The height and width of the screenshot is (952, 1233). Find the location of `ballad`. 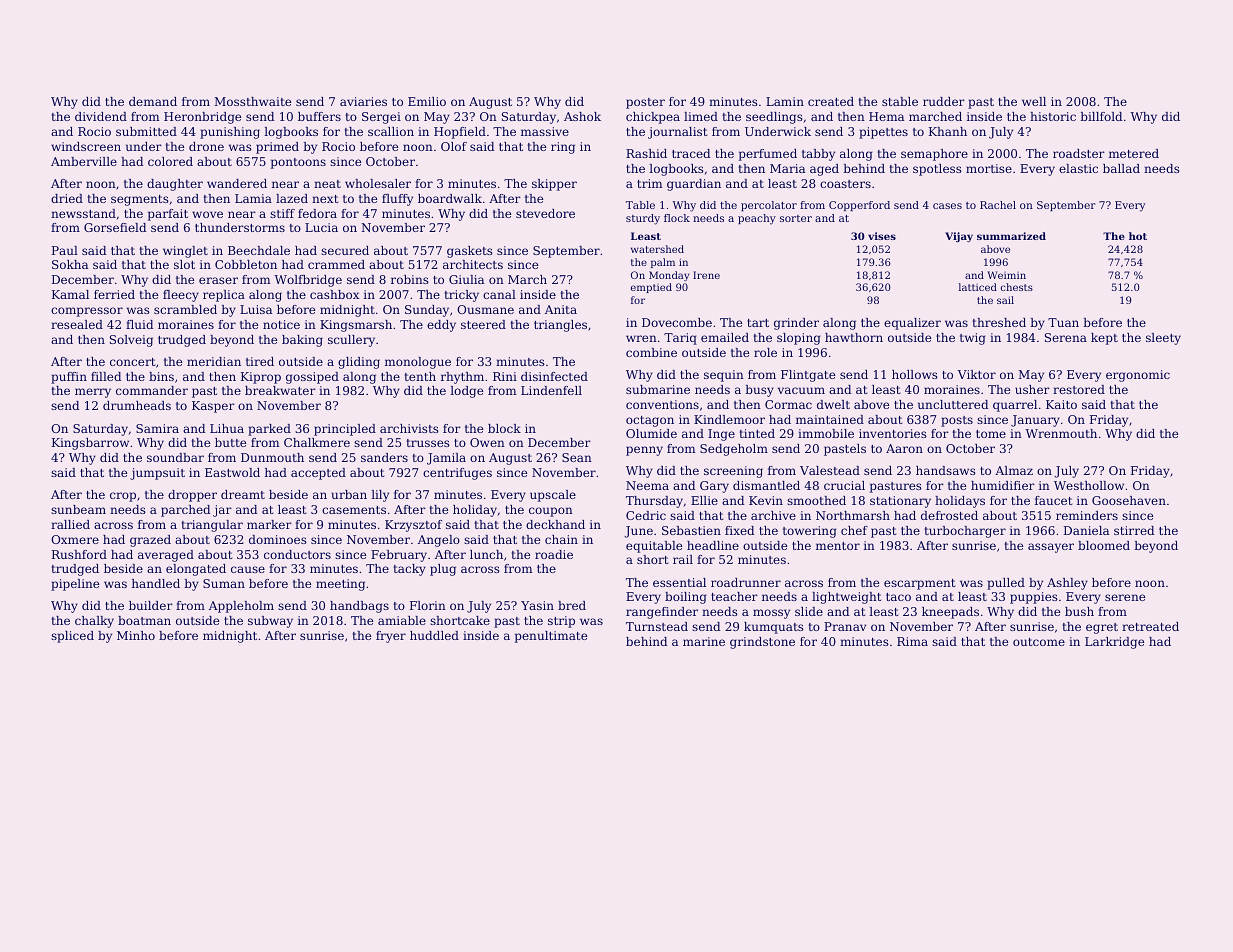

ballad is located at coordinates (1121, 168).
